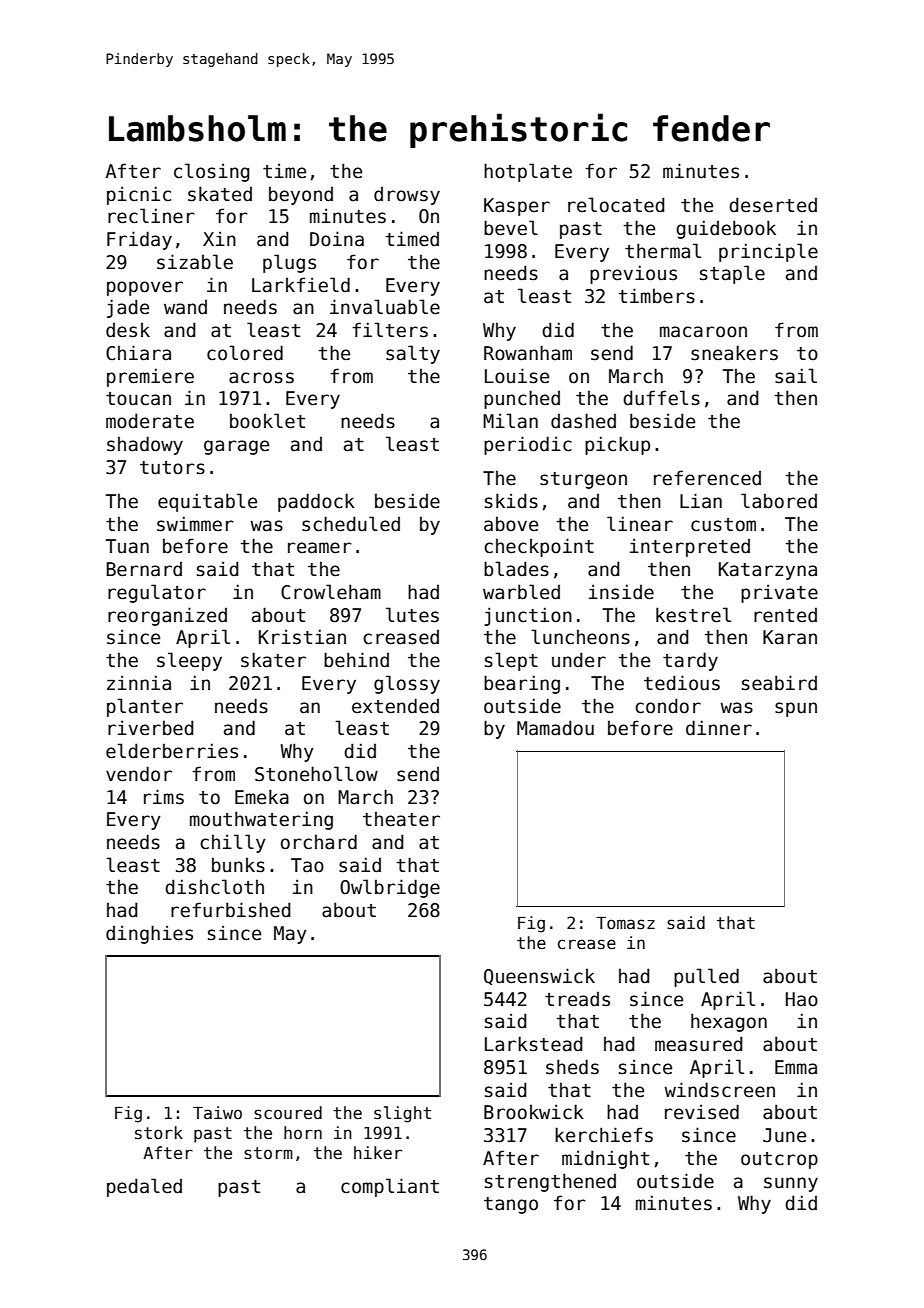 This screenshot has width=924, height=1308. What do you see at coordinates (528, 172) in the screenshot?
I see `hotplate` at bounding box center [528, 172].
